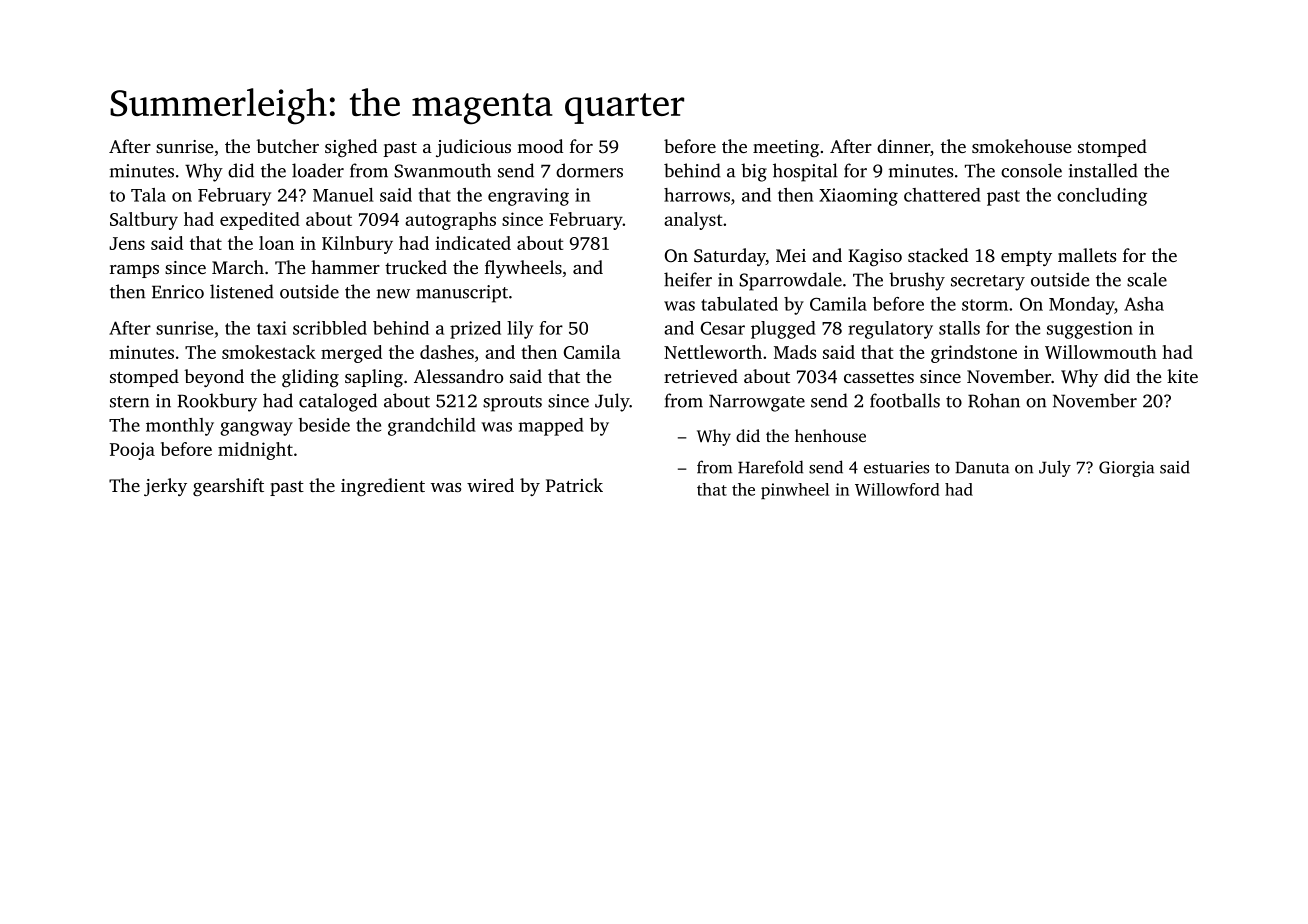  Describe the element at coordinates (1087, 255) in the screenshot. I see `mallets` at that location.
